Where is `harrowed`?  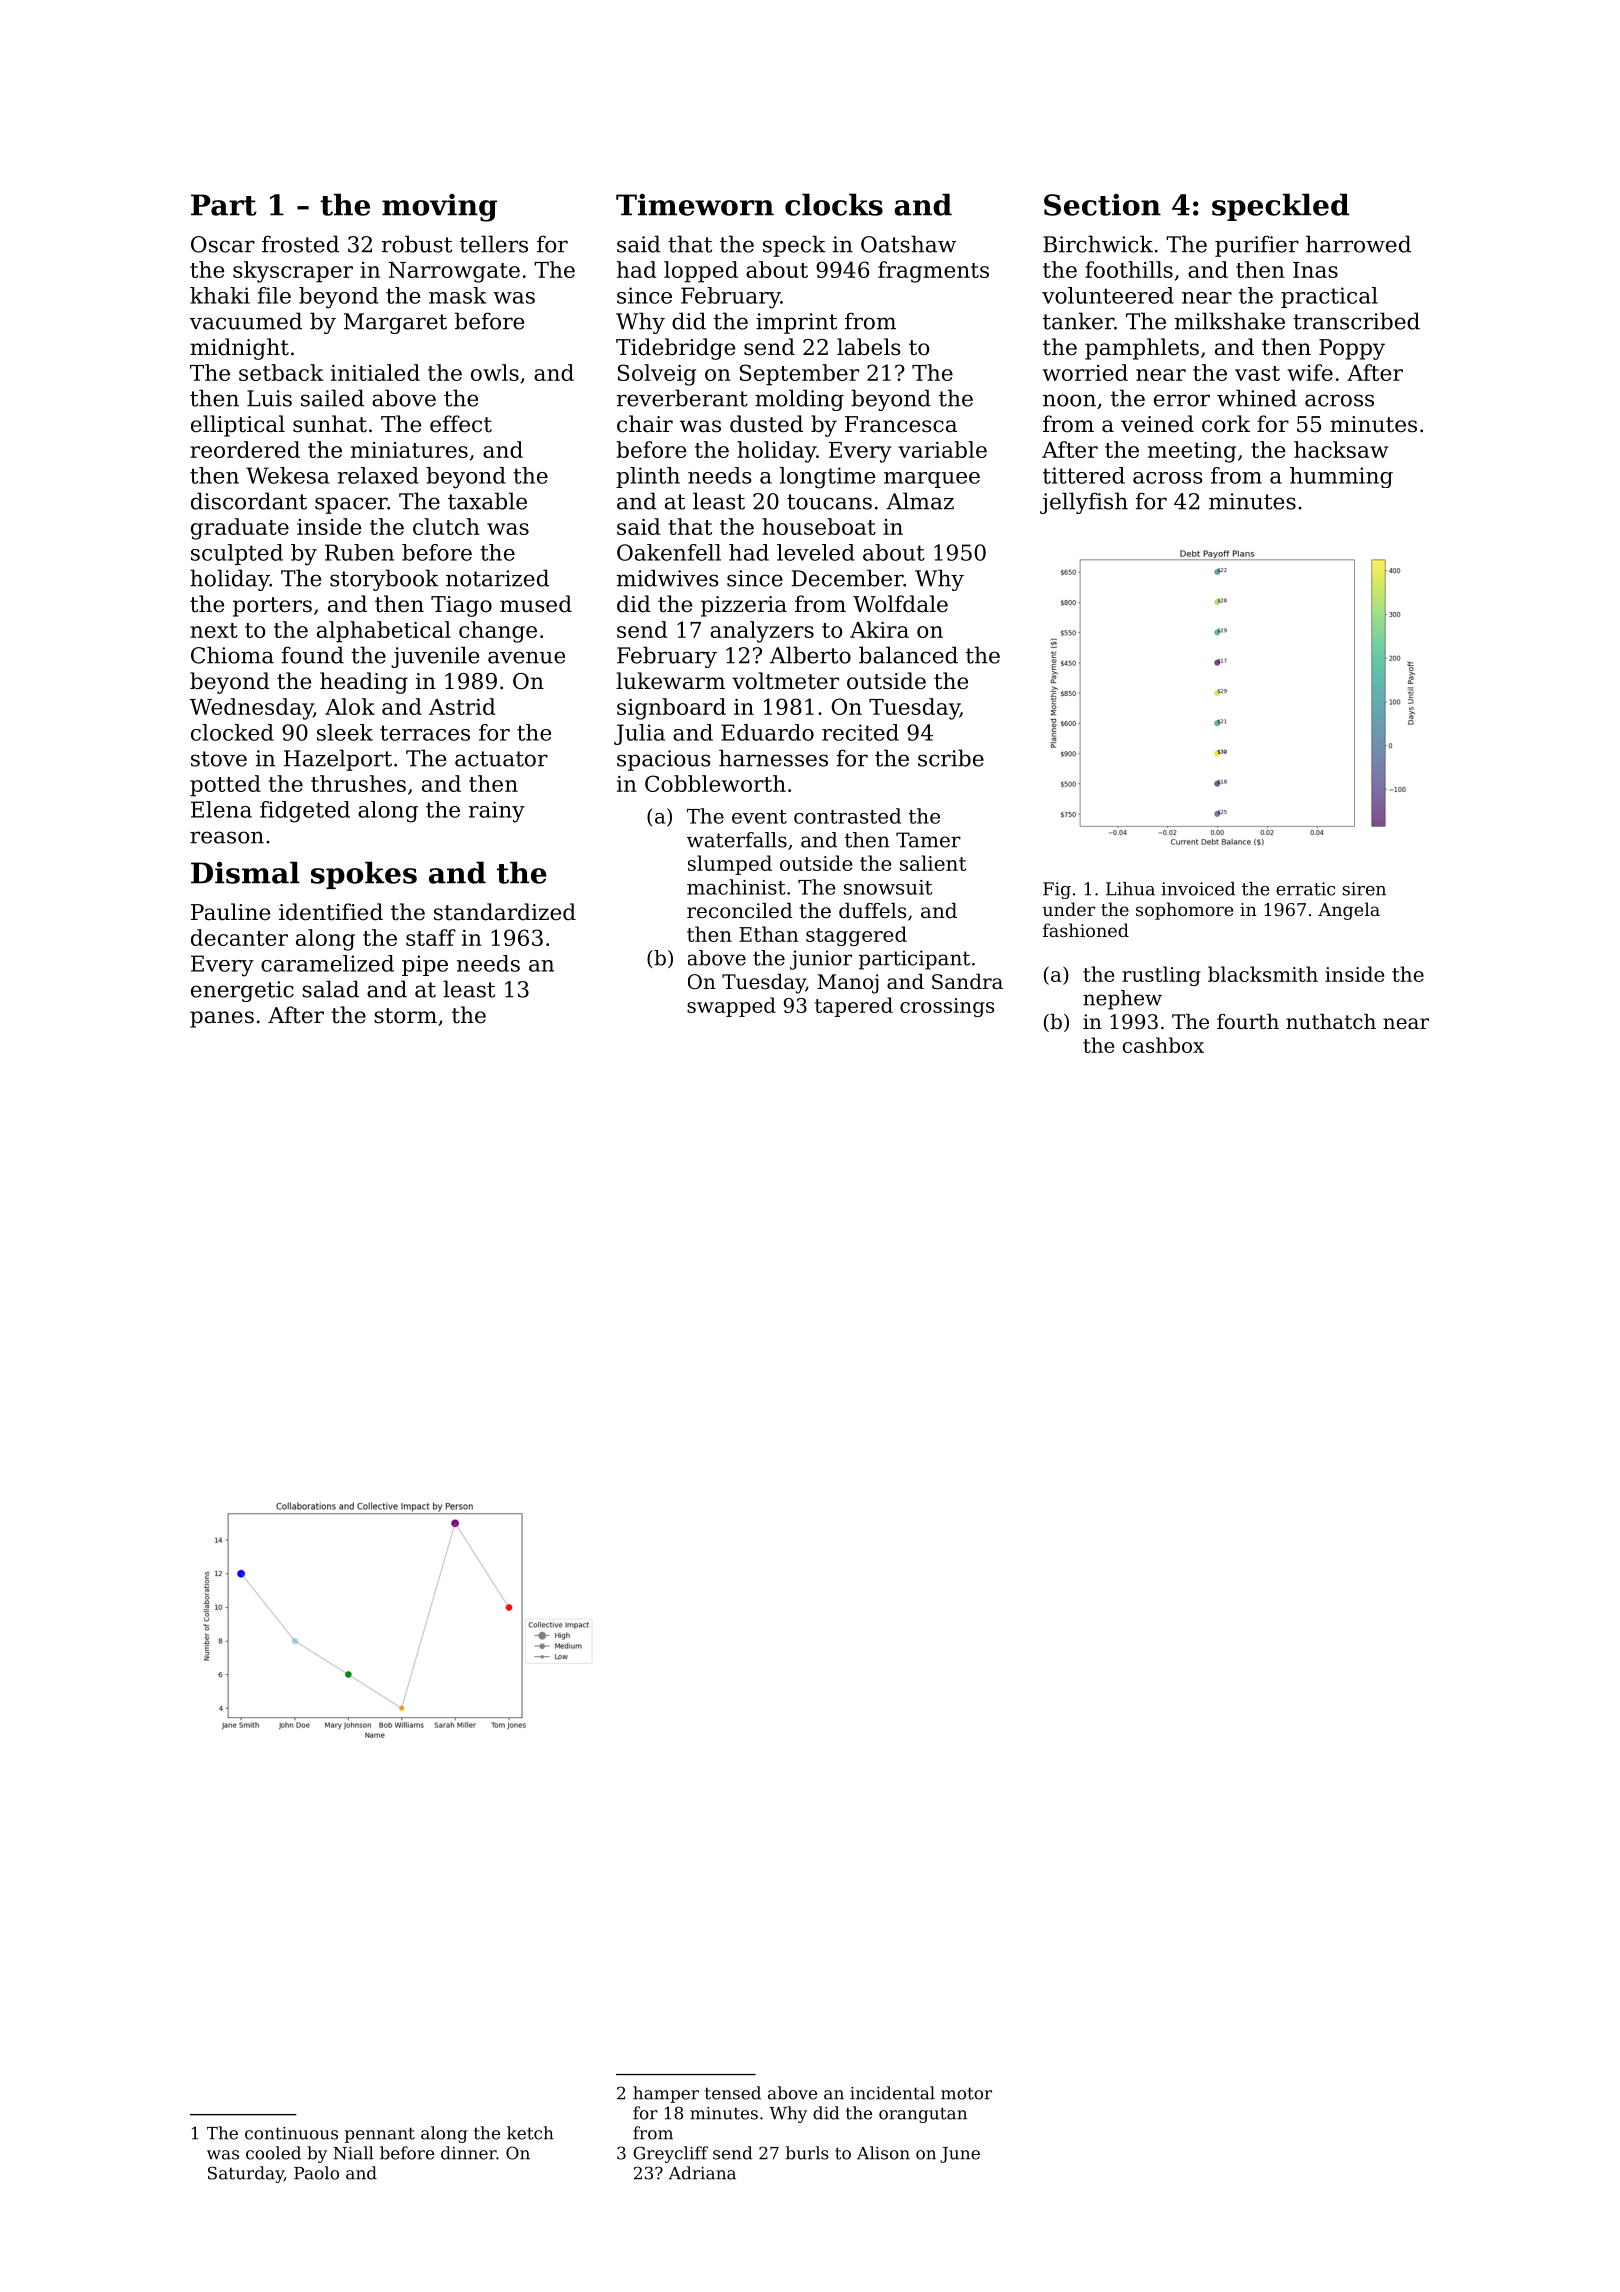
harrowed is located at coordinates (1358, 244).
